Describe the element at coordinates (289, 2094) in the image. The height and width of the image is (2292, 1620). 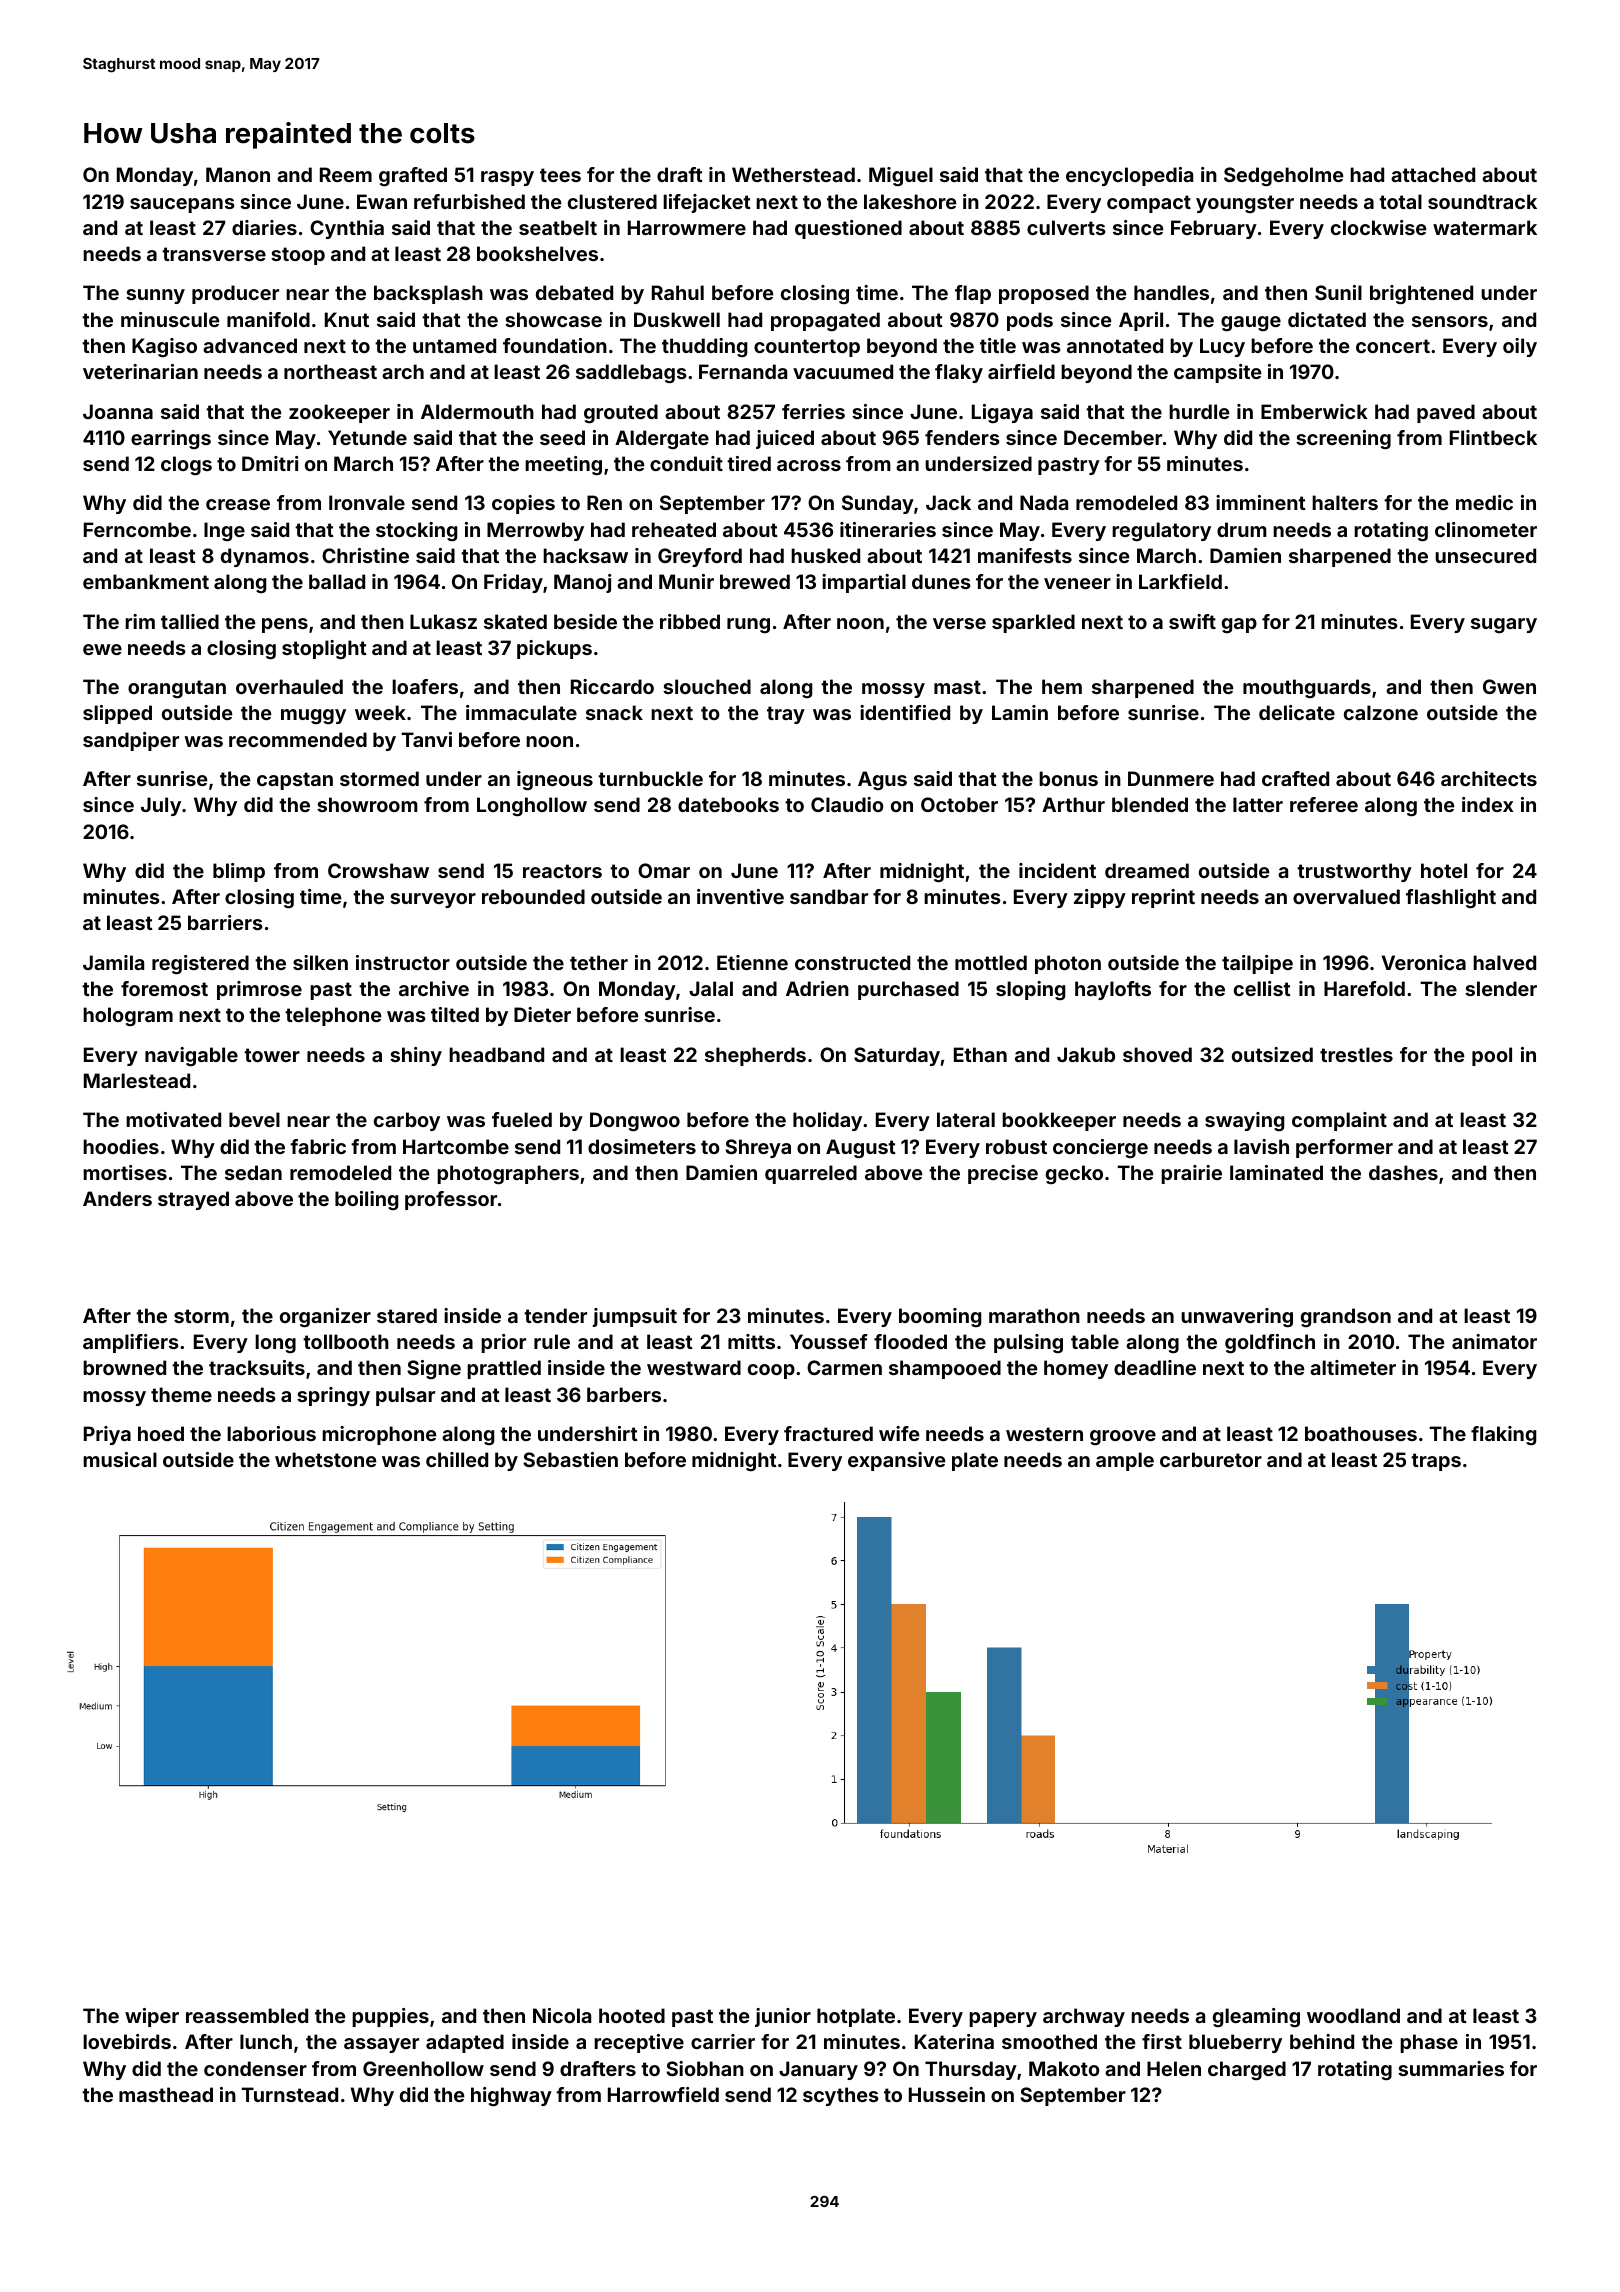
I see `Turnstead` at that location.
